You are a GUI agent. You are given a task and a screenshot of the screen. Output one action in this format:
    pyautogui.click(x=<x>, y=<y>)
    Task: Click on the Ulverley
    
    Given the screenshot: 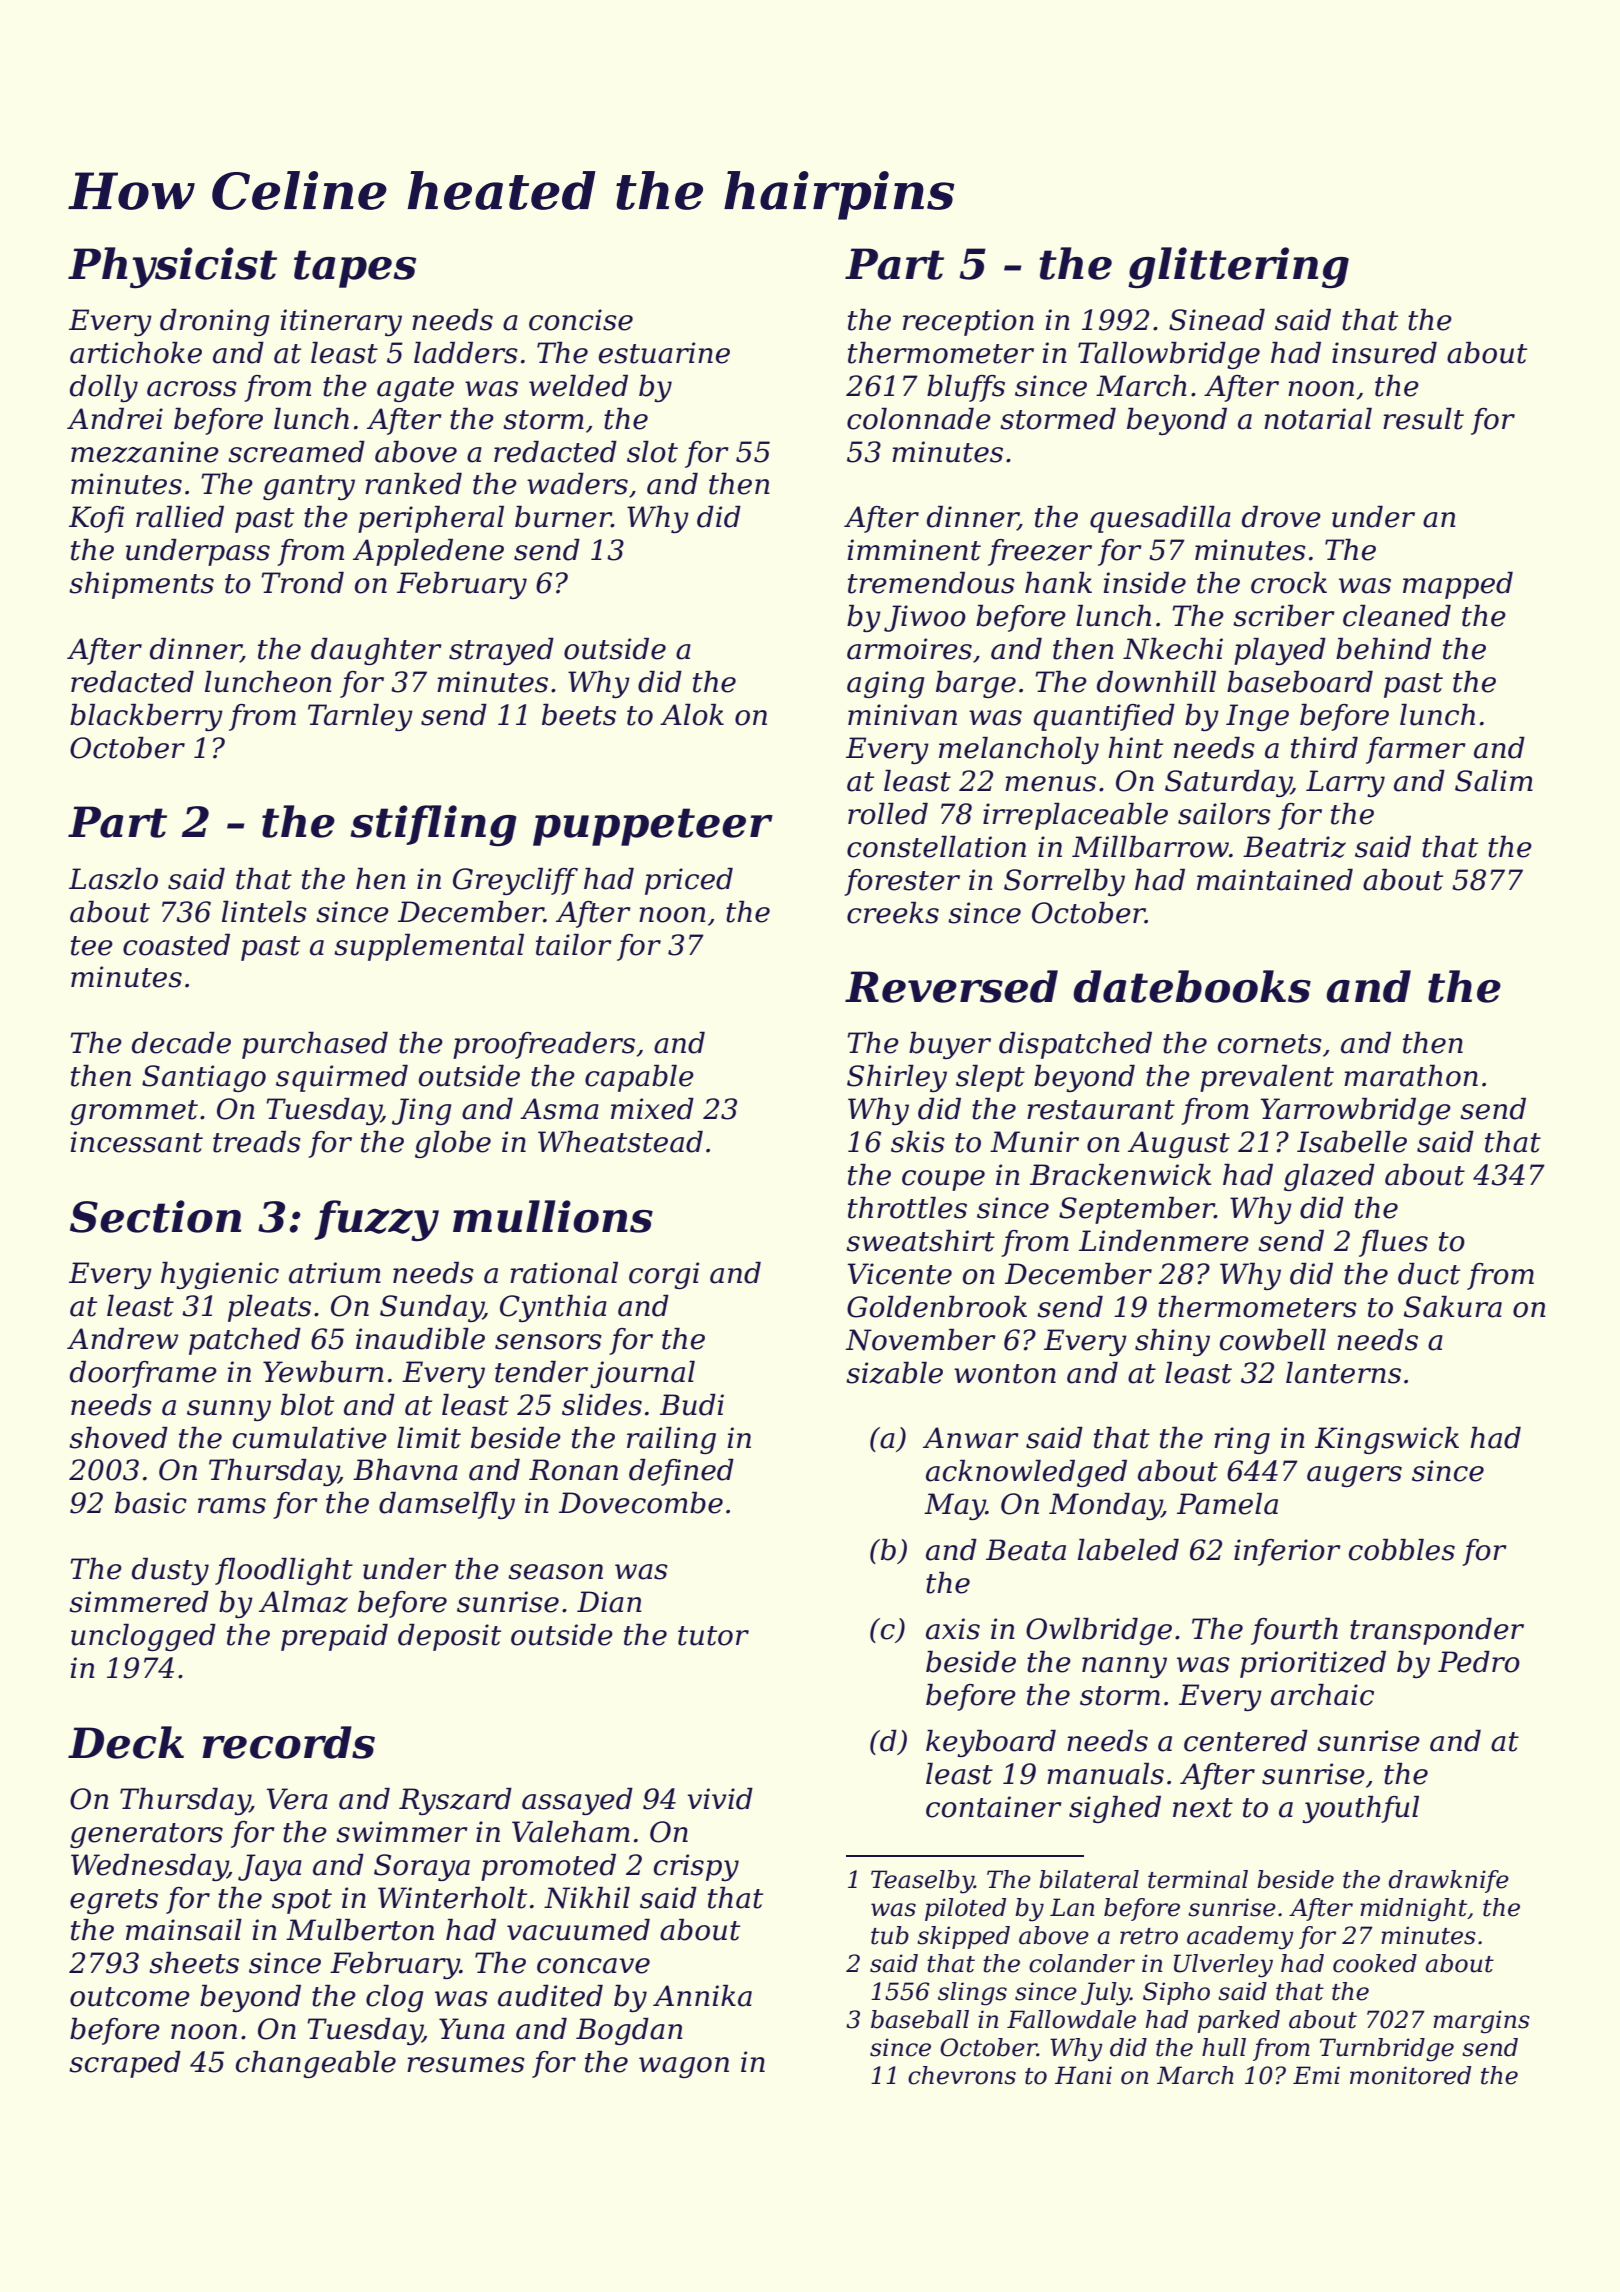 What is the action you would take?
    pyautogui.click(x=1223, y=1966)
